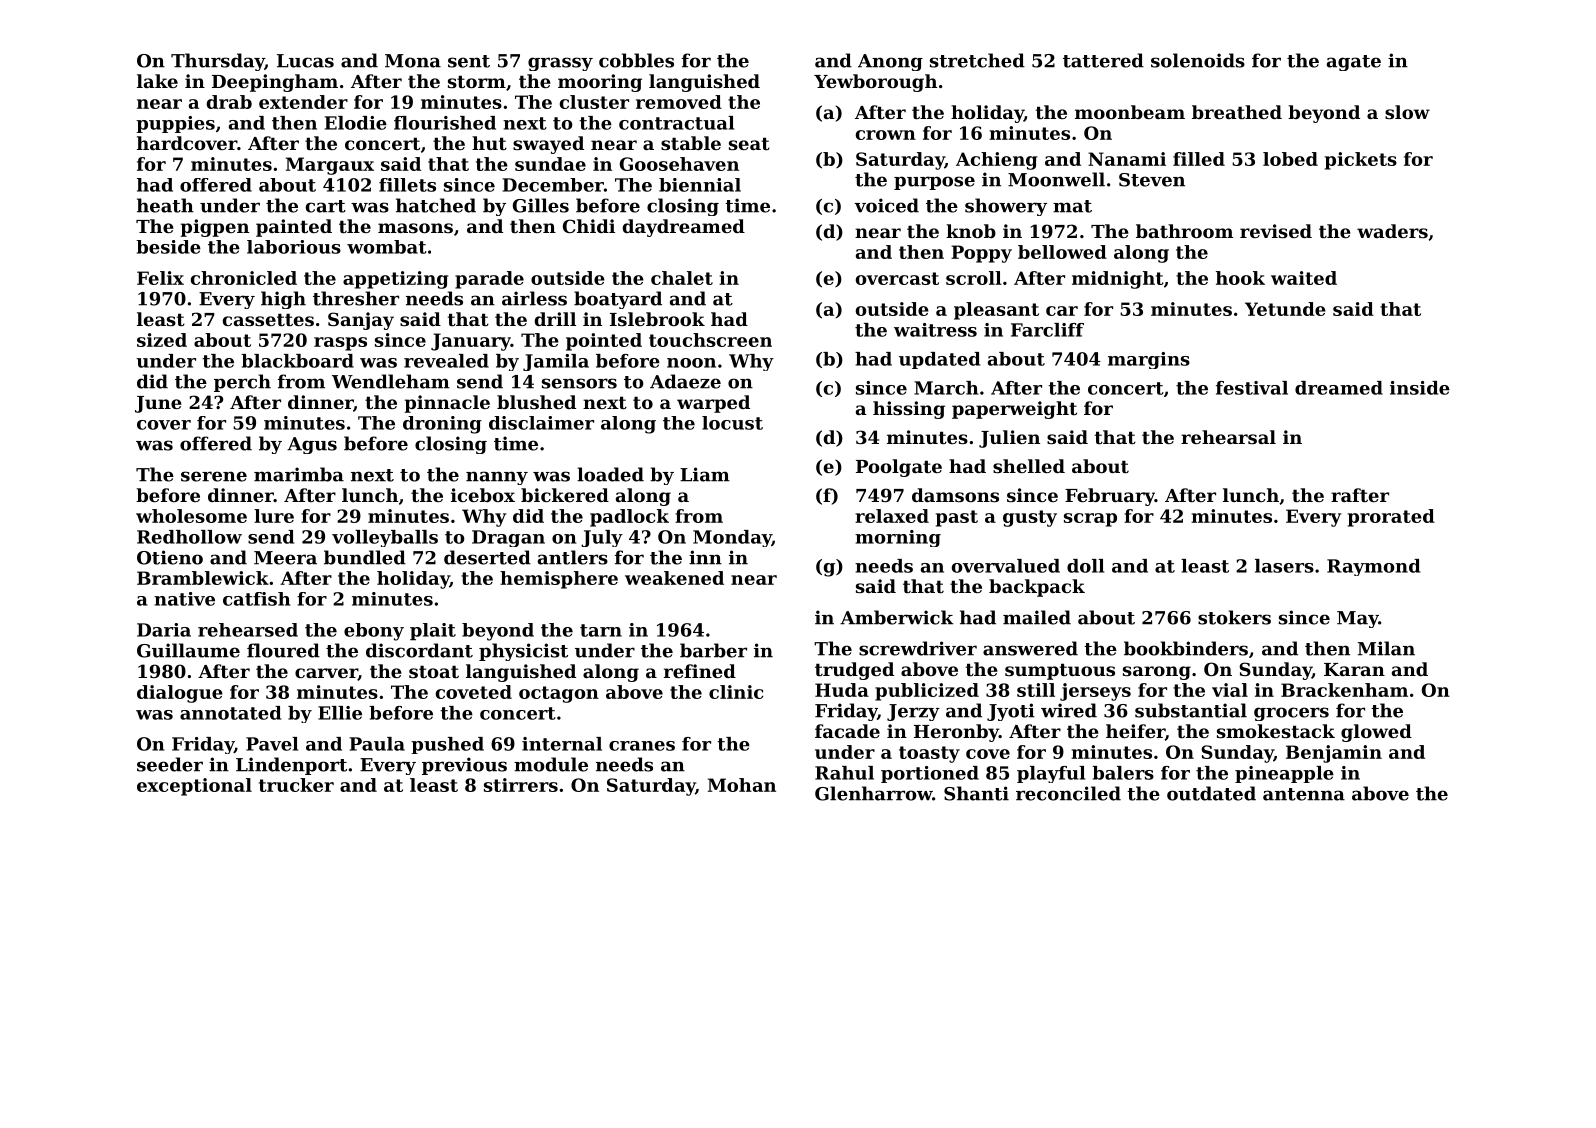 This page has width=1596, height=1128. I want to click on rehearsal, so click(1228, 437).
